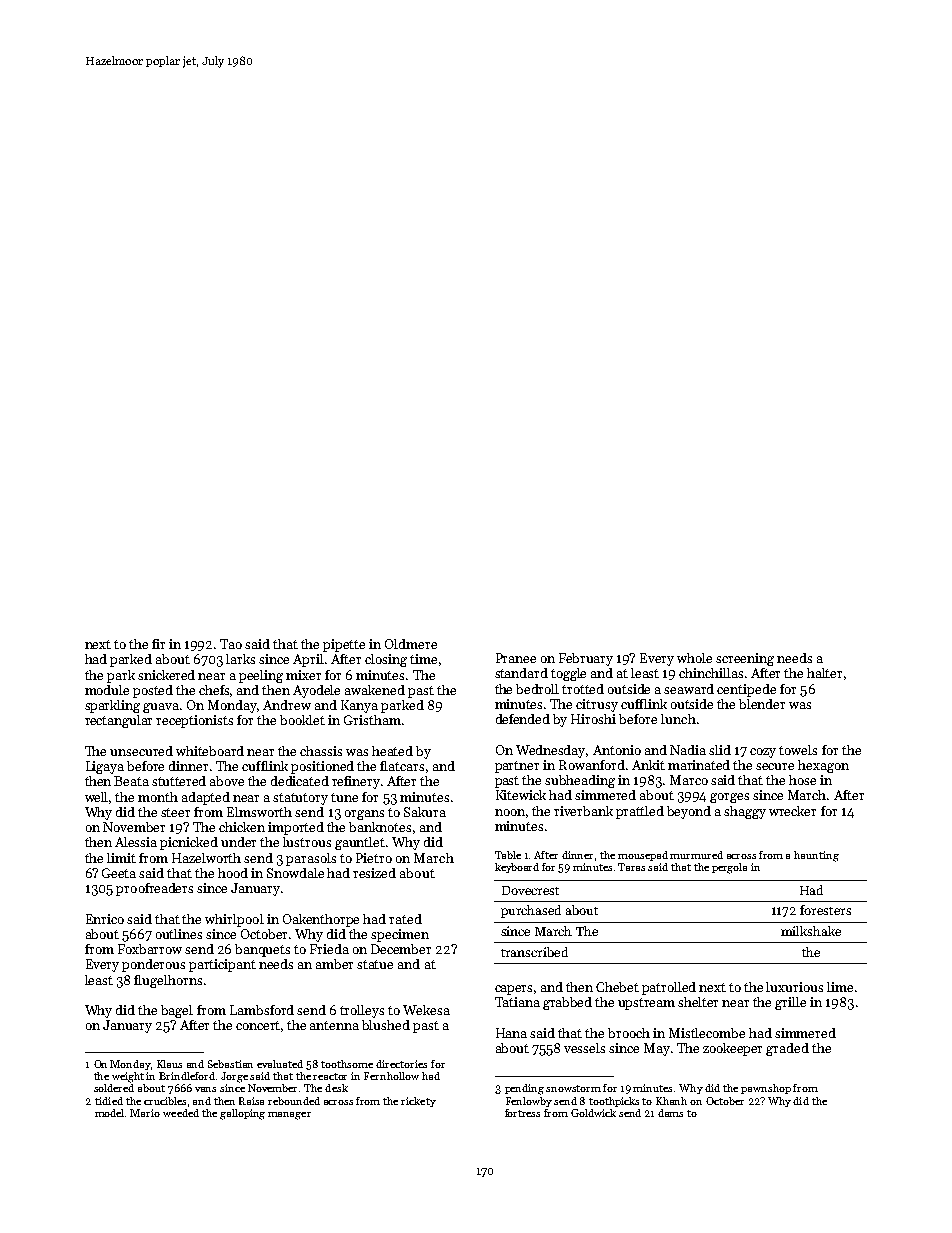 The height and width of the image is (1233, 952). What do you see at coordinates (374, 873) in the image?
I see `resized` at bounding box center [374, 873].
